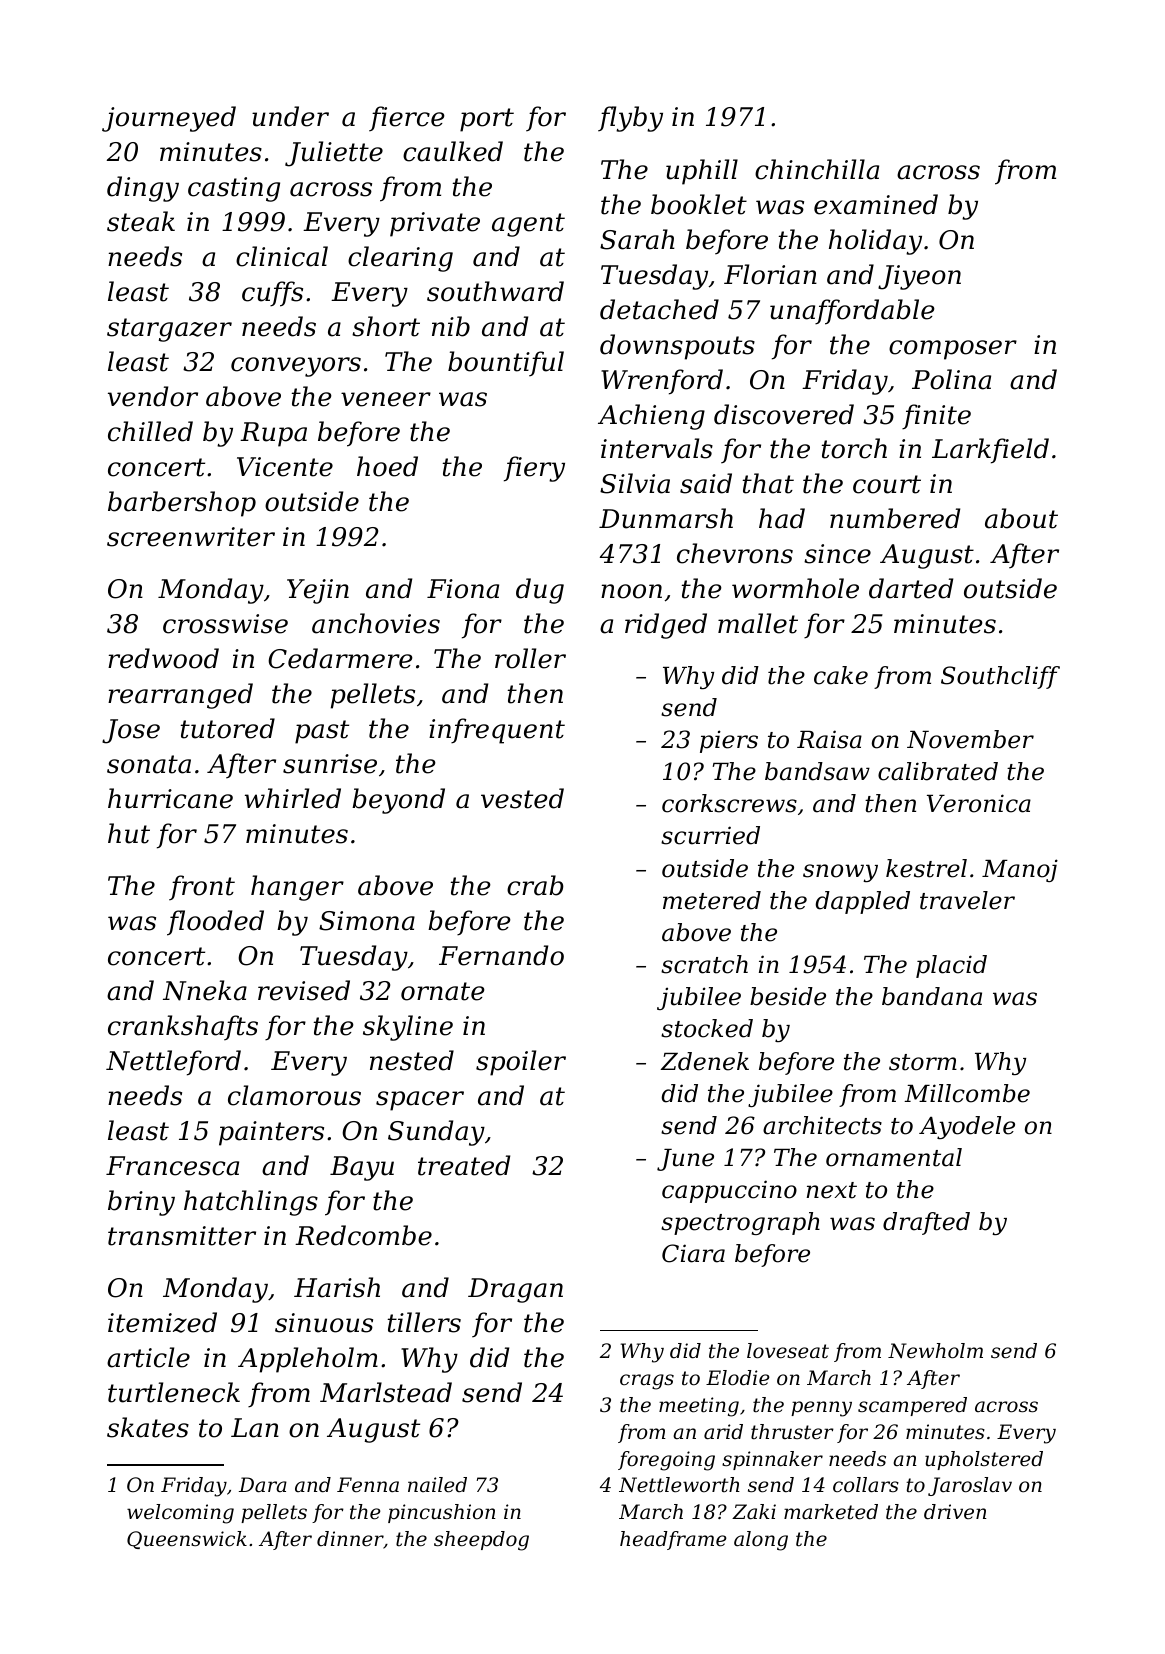 Image resolution: width=1165 pixels, height=1654 pixels. I want to click on flyby, so click(630, 119).
